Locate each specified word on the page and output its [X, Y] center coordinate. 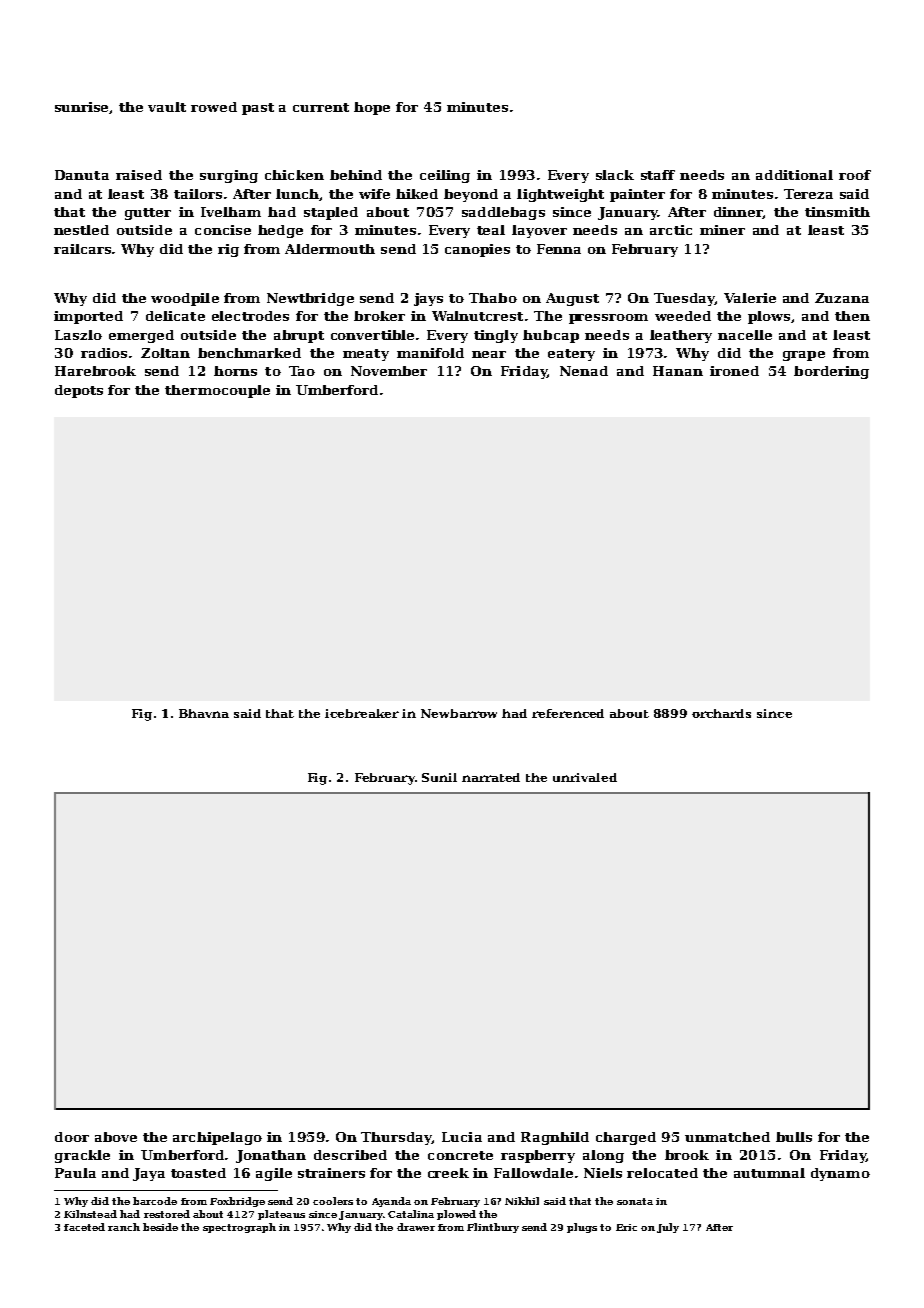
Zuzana [842, 298]
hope [372, 108]
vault [167, 107]
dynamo [840, 1174]
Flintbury [493, 1228]
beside [160, 1227]
